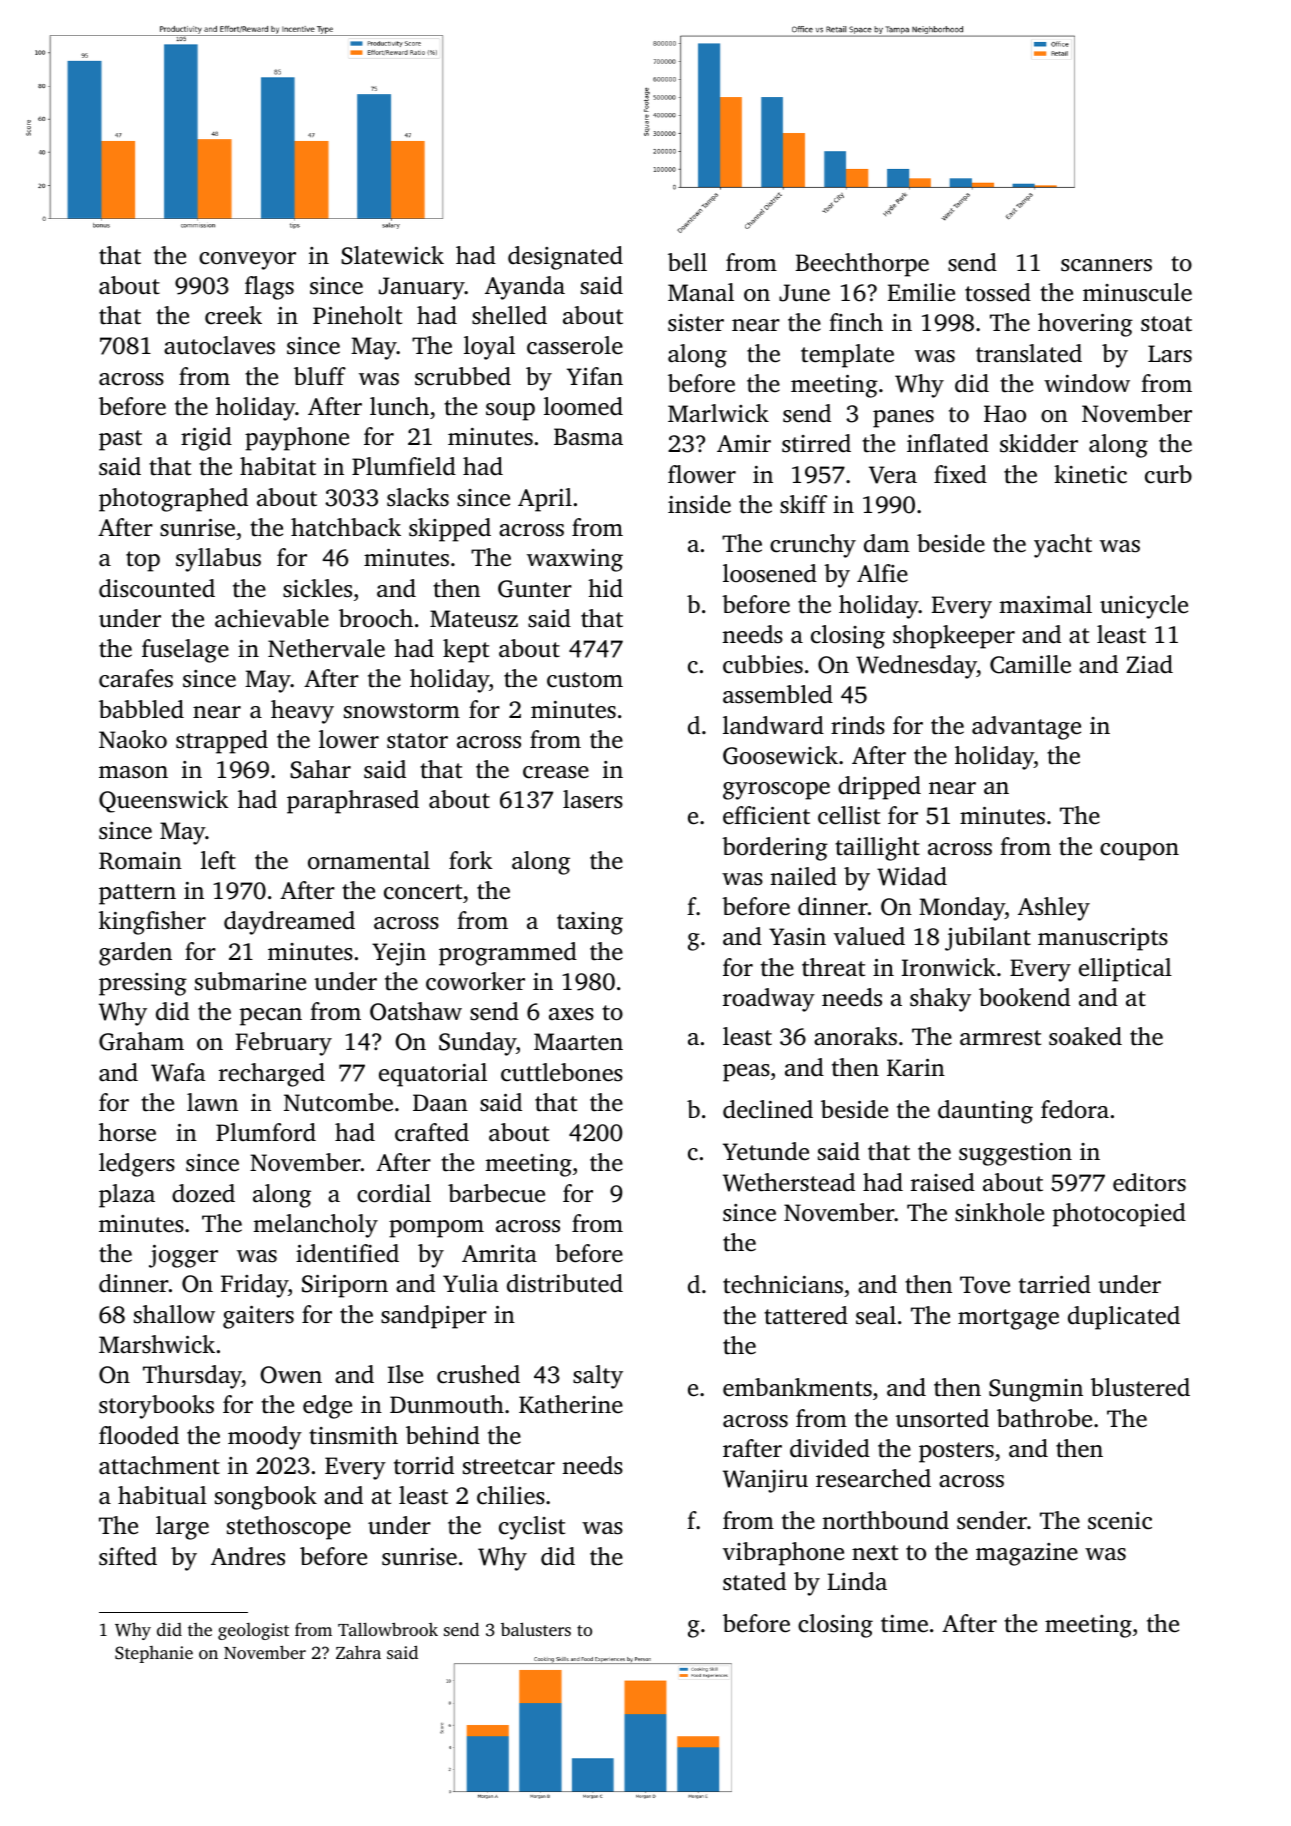  What do you see at coordinates (253, 1631) in the screenshot?
I see `geologist` at bounding box center [253, 1631].
